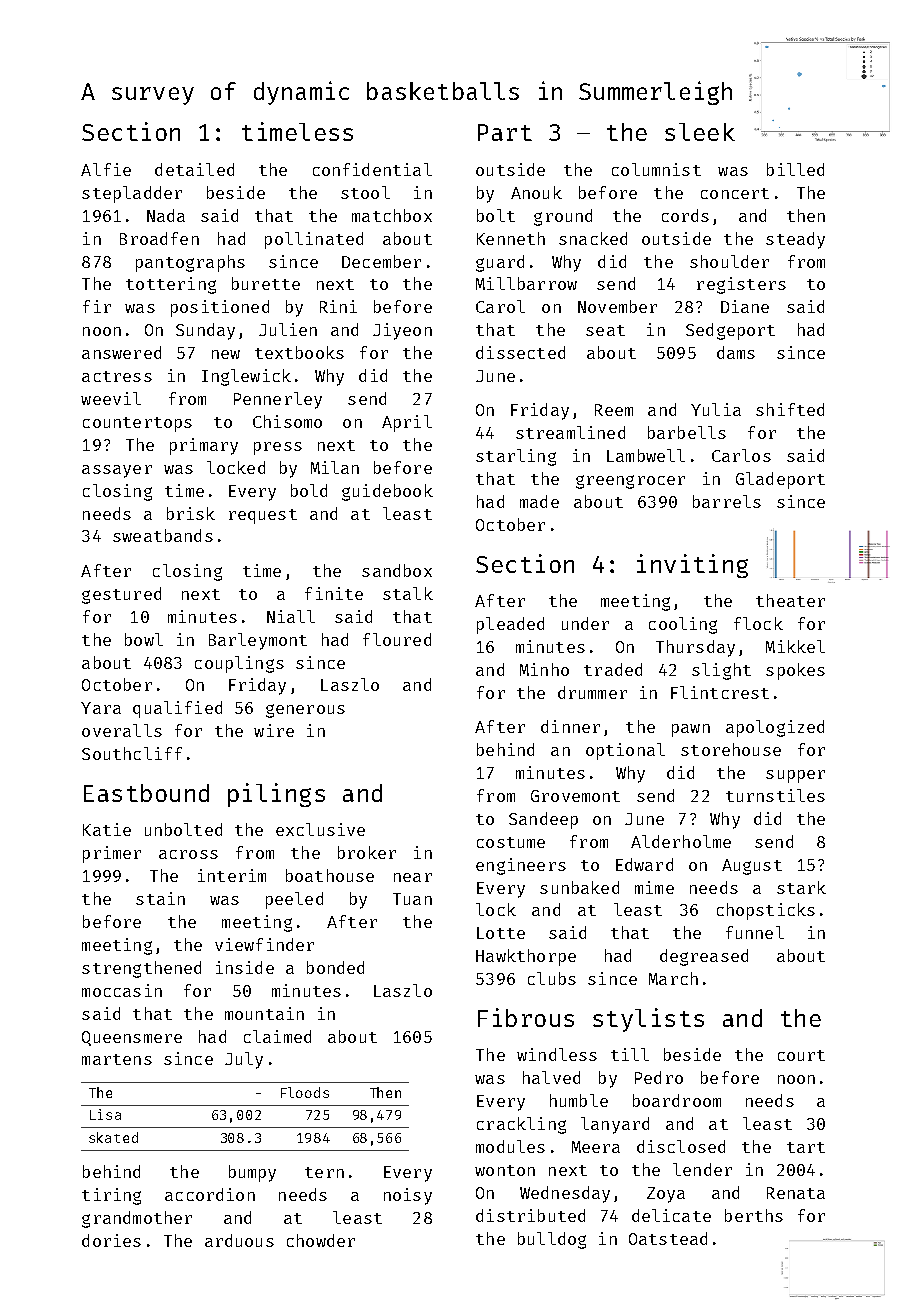 Image resolution: width=908 pixels, height=1316 pixels. What do you see at coordinates (335, 467) in the screenshot?
I see `Milan` at bounding box center [335, 467].
